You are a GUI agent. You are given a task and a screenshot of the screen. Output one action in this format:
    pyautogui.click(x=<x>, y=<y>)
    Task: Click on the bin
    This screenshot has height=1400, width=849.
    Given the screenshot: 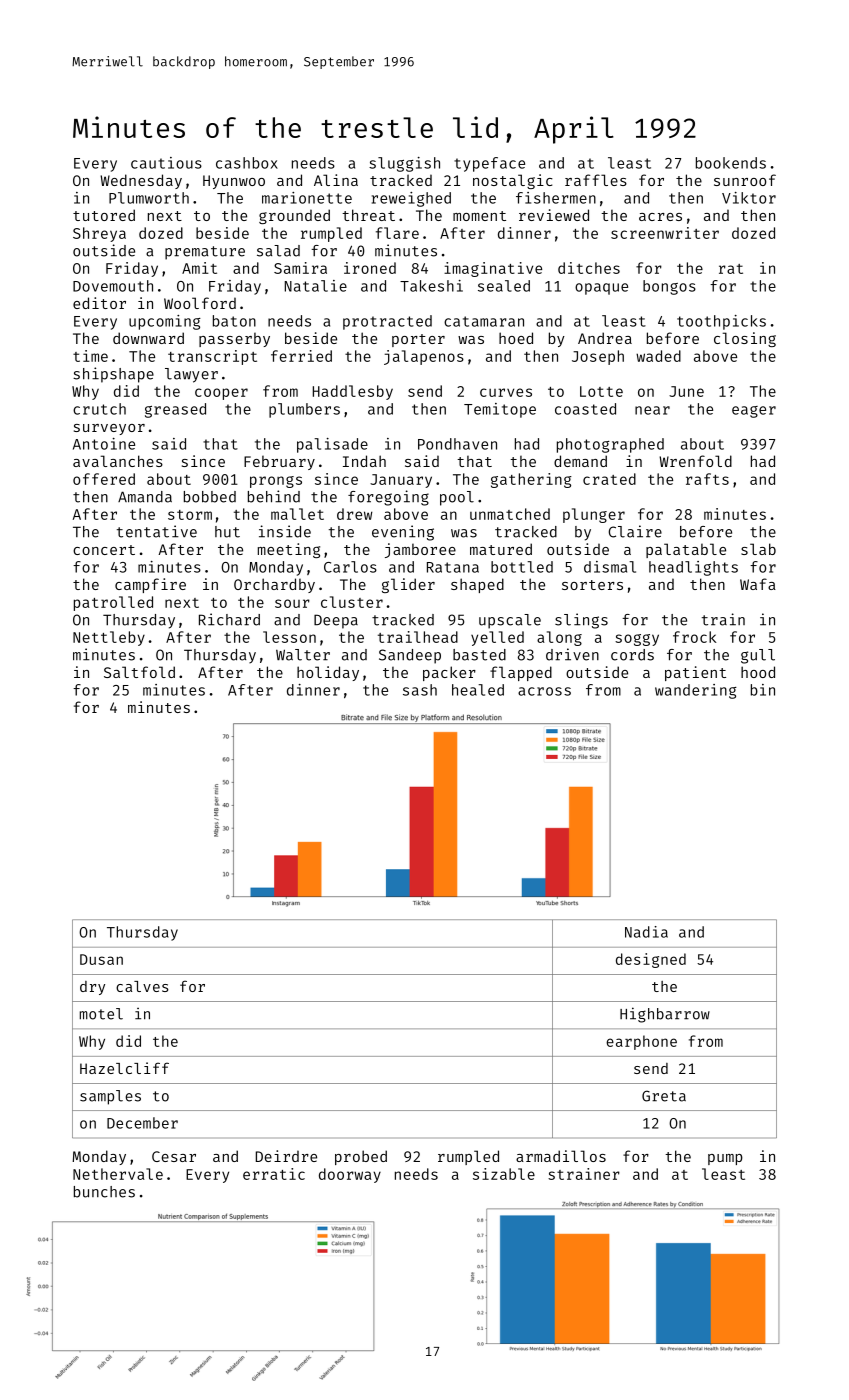 What is the action you would take?
    pyautogui.click(x=763, y=690)
